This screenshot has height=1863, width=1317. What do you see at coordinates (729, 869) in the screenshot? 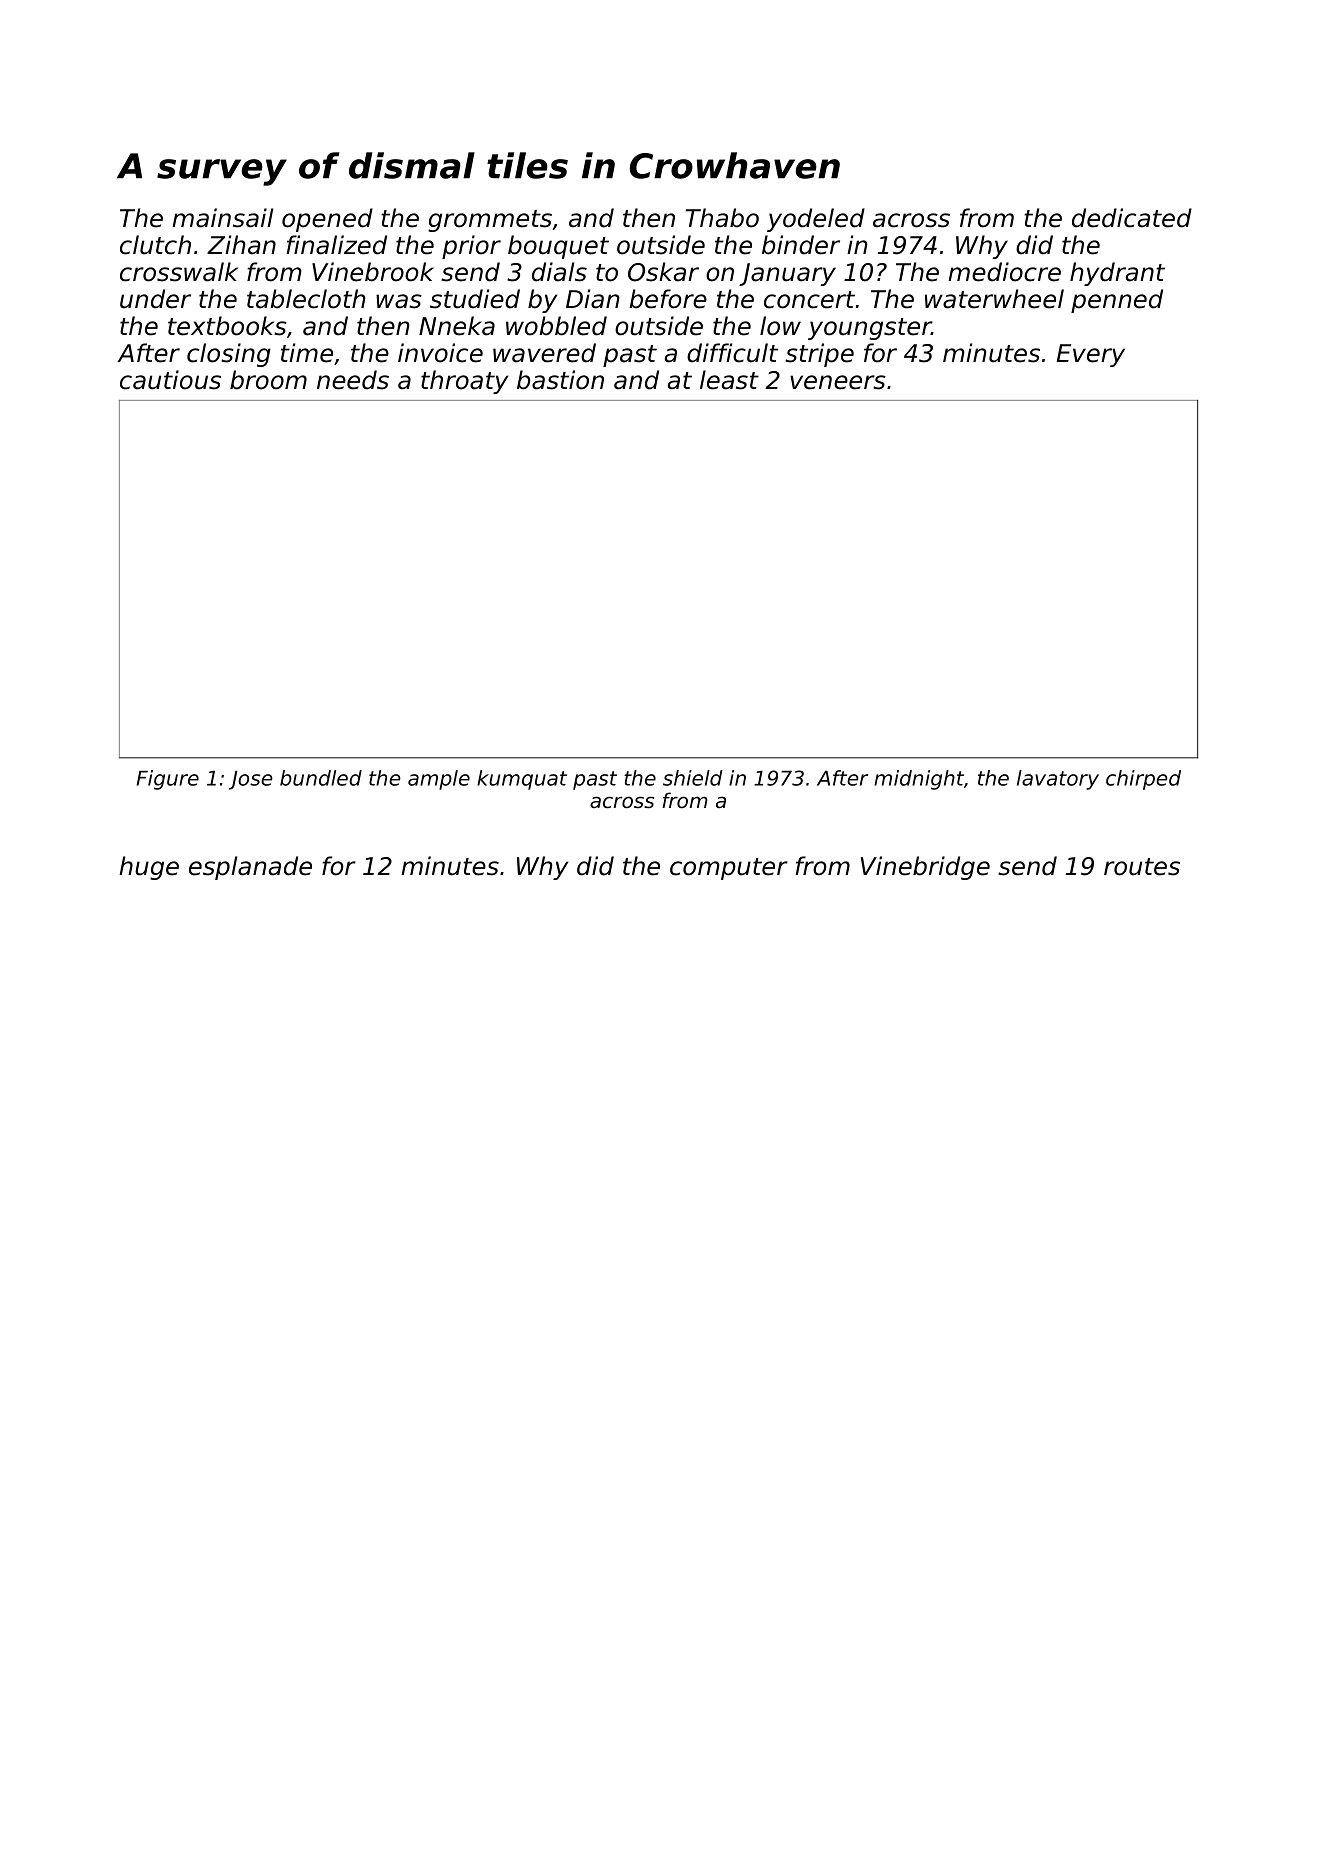
I see `computer` at bounding box center [729, 869].
